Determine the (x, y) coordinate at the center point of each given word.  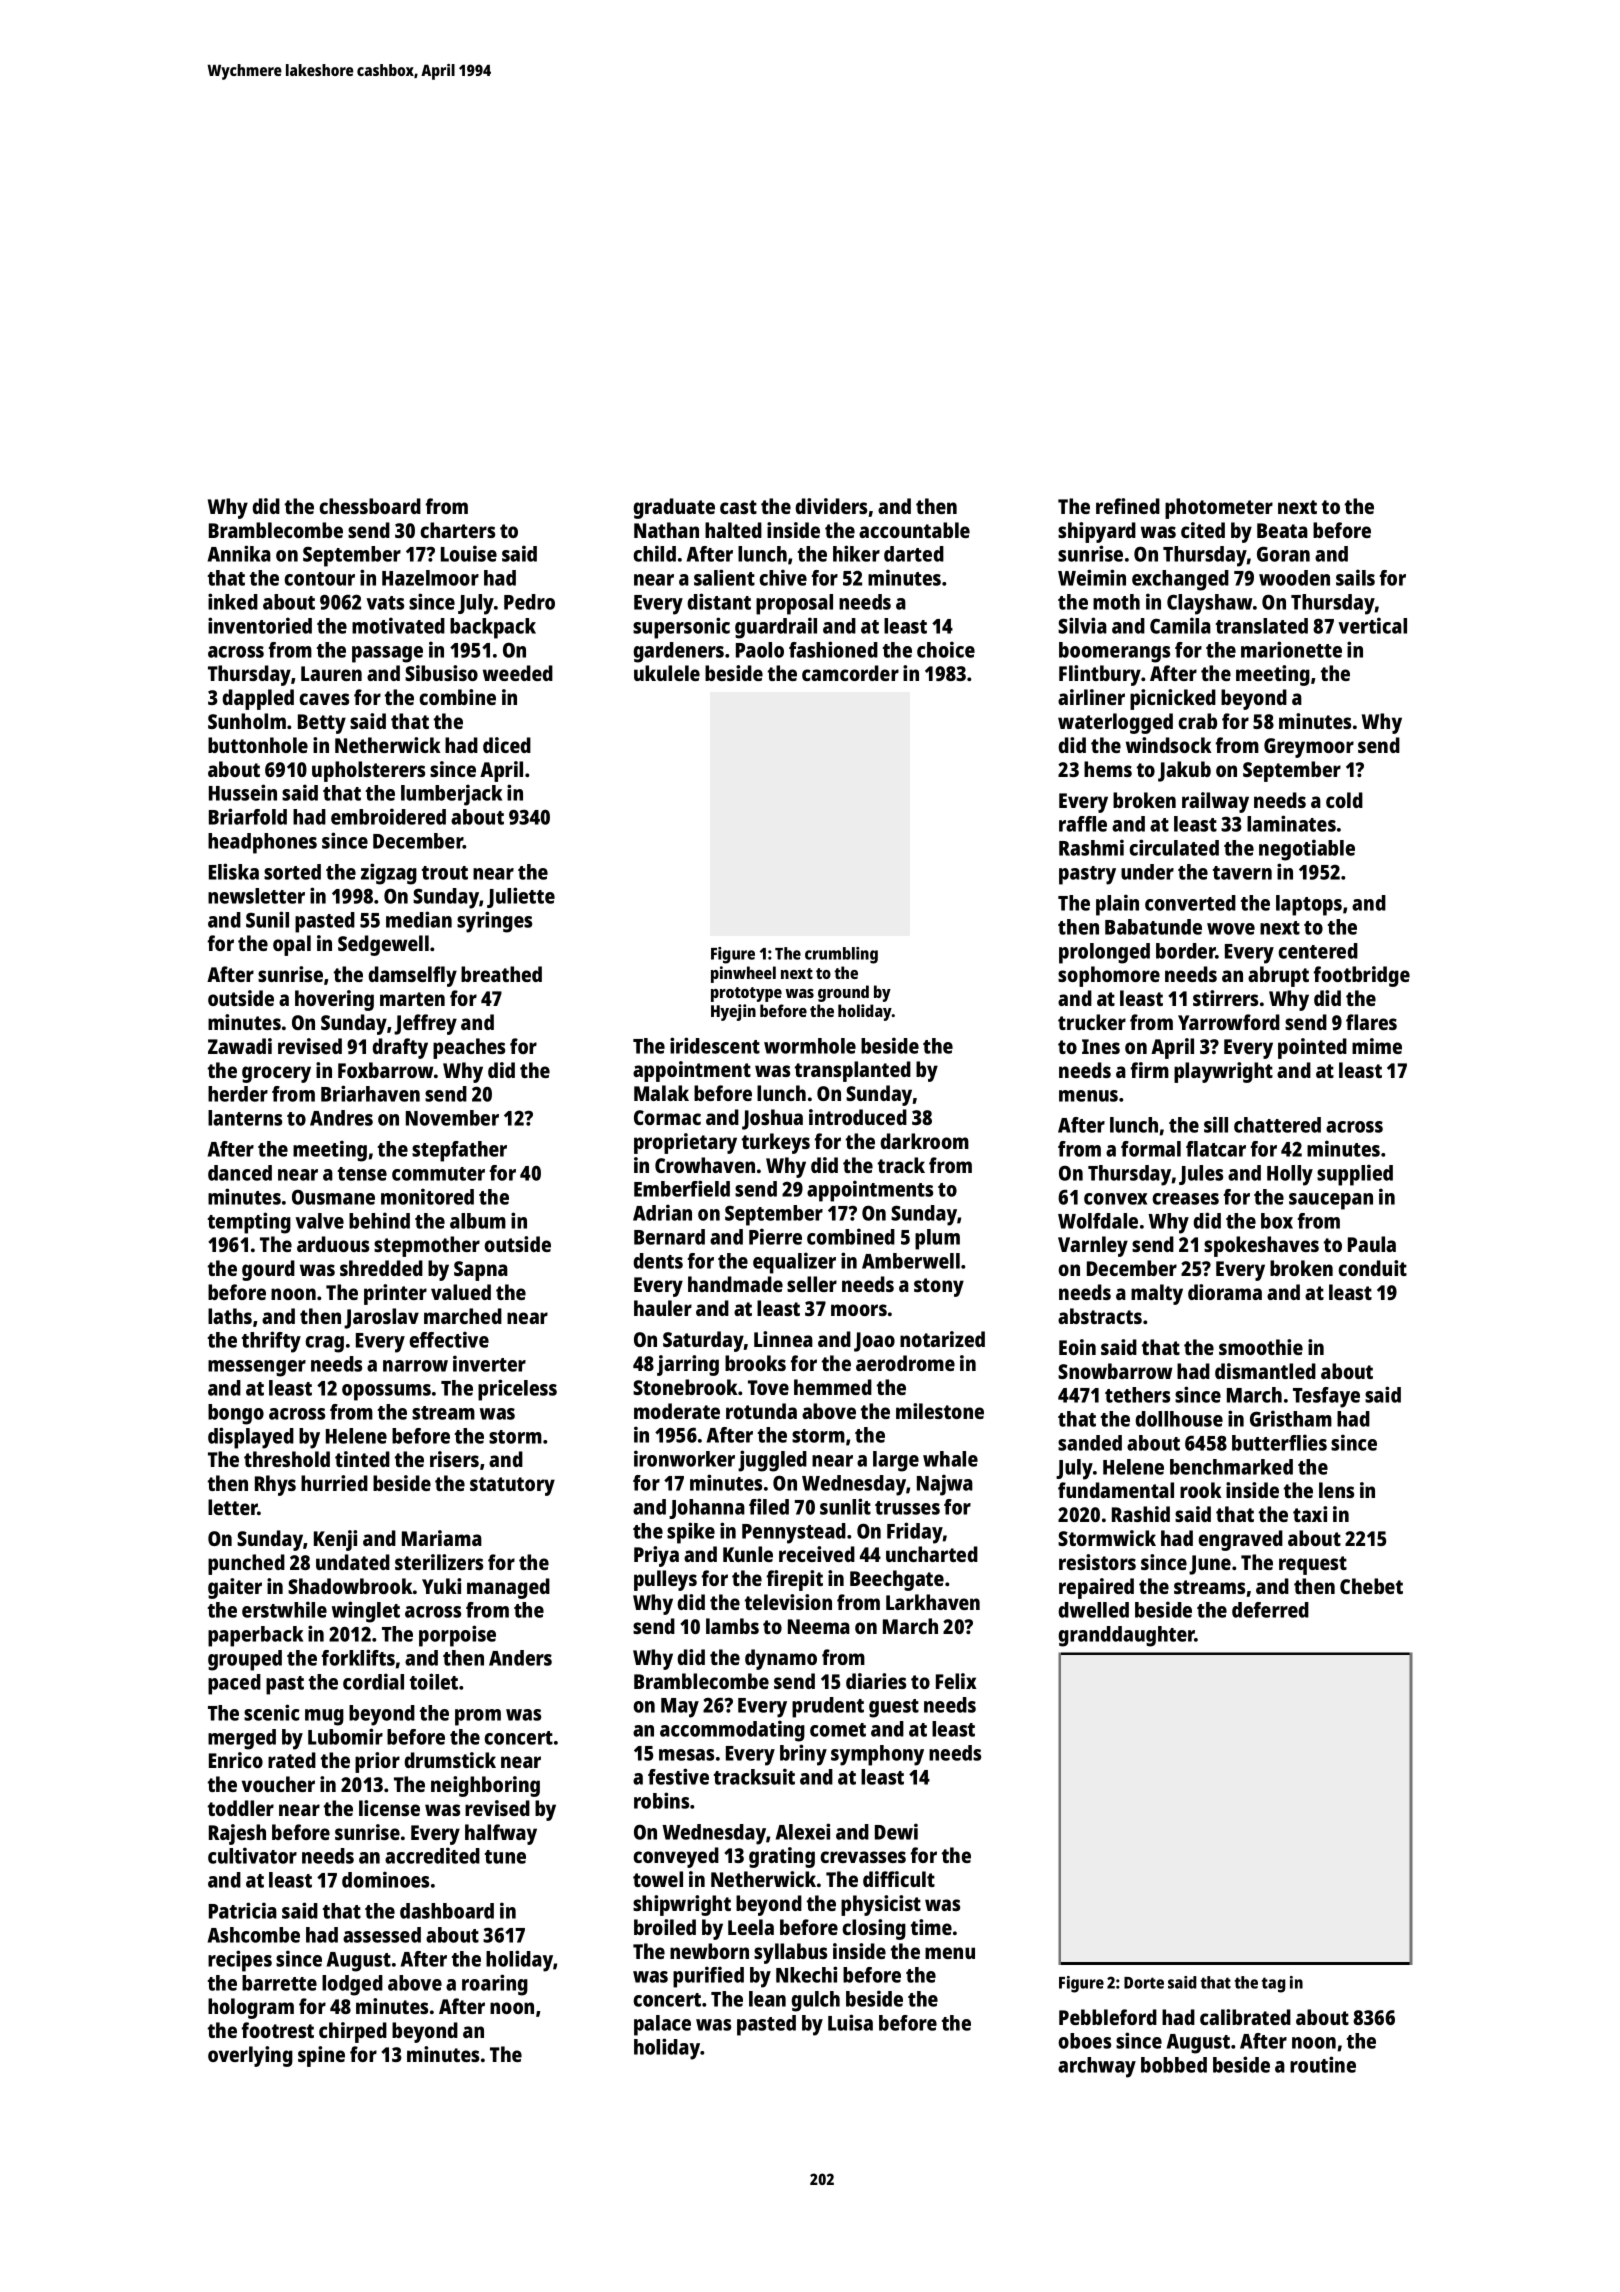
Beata (1282, 530)
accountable (914, 530)
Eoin (1077, 1347)
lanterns (245, 1118)
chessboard (370, 506)
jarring (688, 1365)
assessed (382, 1935)
